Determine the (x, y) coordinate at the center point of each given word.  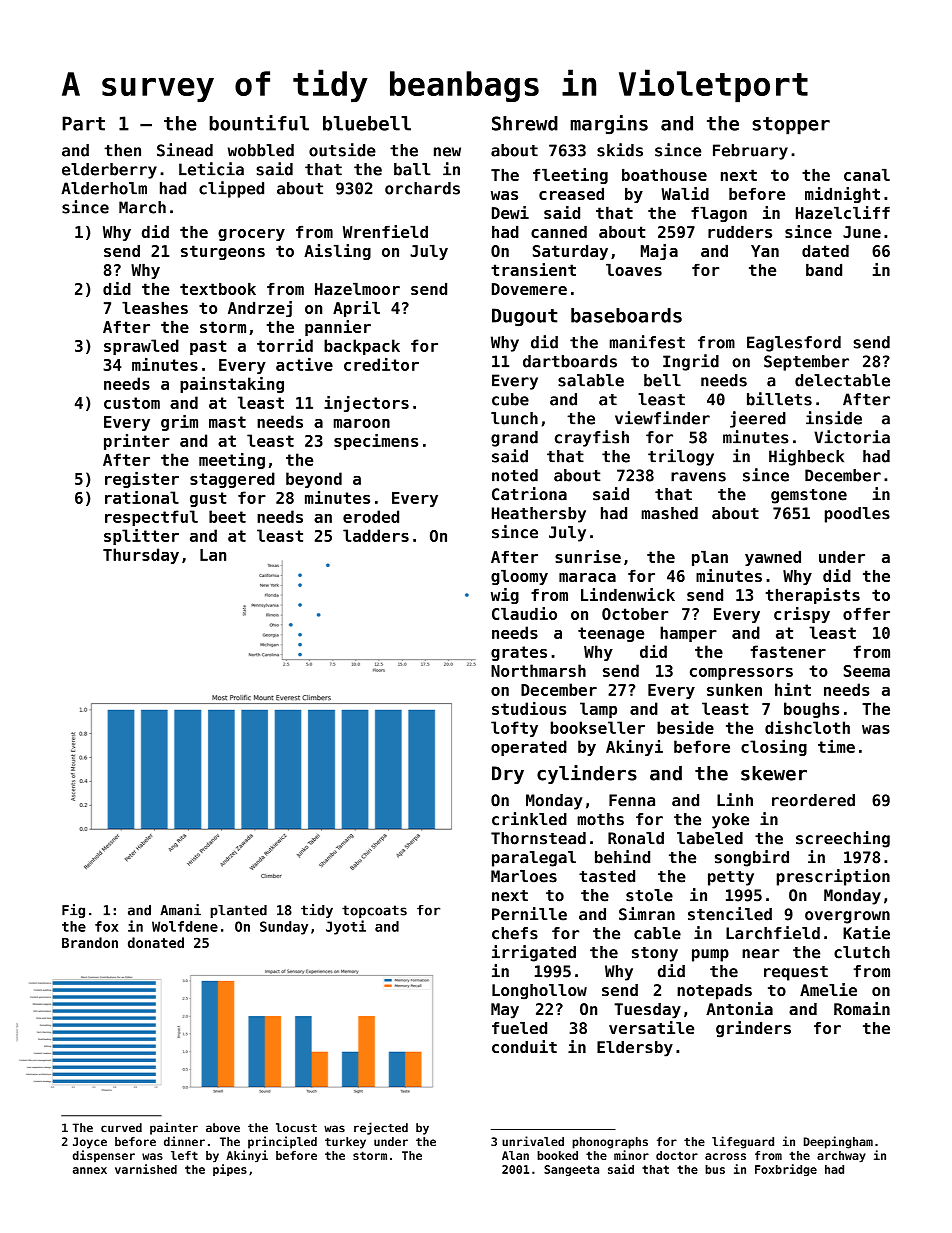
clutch (862, 952)
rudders (740, 231)
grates (519, 653)
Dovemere (529, 289)
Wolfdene (185, 926)
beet (227, 516)
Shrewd (525, 123)
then (122, 150)
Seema (867, 671)
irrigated (534, 953)
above (223, 1128)
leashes (155, 307)
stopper (791, 126)
